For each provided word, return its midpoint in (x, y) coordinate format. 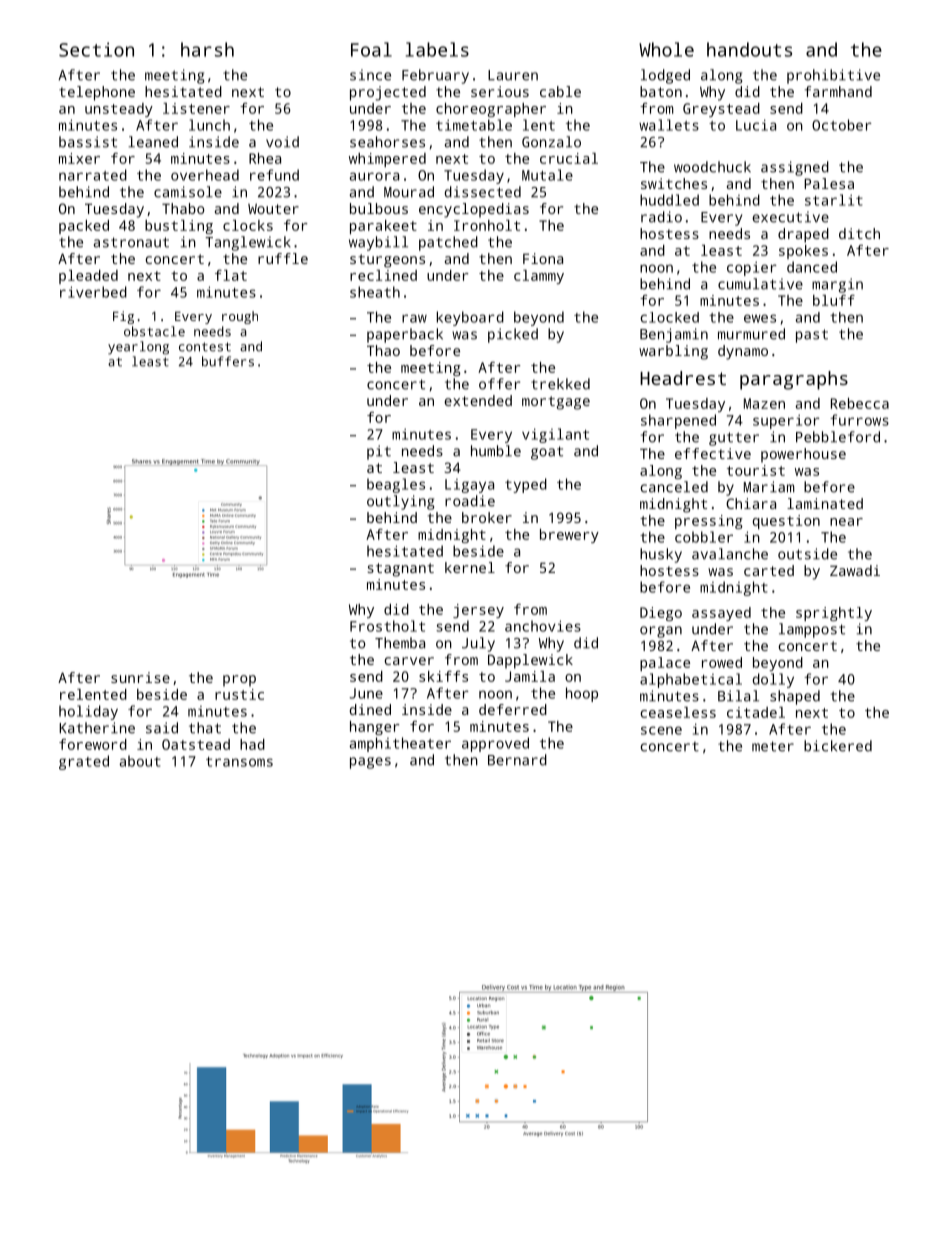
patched (448, 243)
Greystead (721, 110)
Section (96, 49)
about (140, 761)
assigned (795, 168)
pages (370, 763)
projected (388, 93)
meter (773, 746)
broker (487, 517)
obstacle (154, 331)
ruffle (283, 258)
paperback (405, 335)
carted (769, 570)
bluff (834, 300)
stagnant (401, 570)
